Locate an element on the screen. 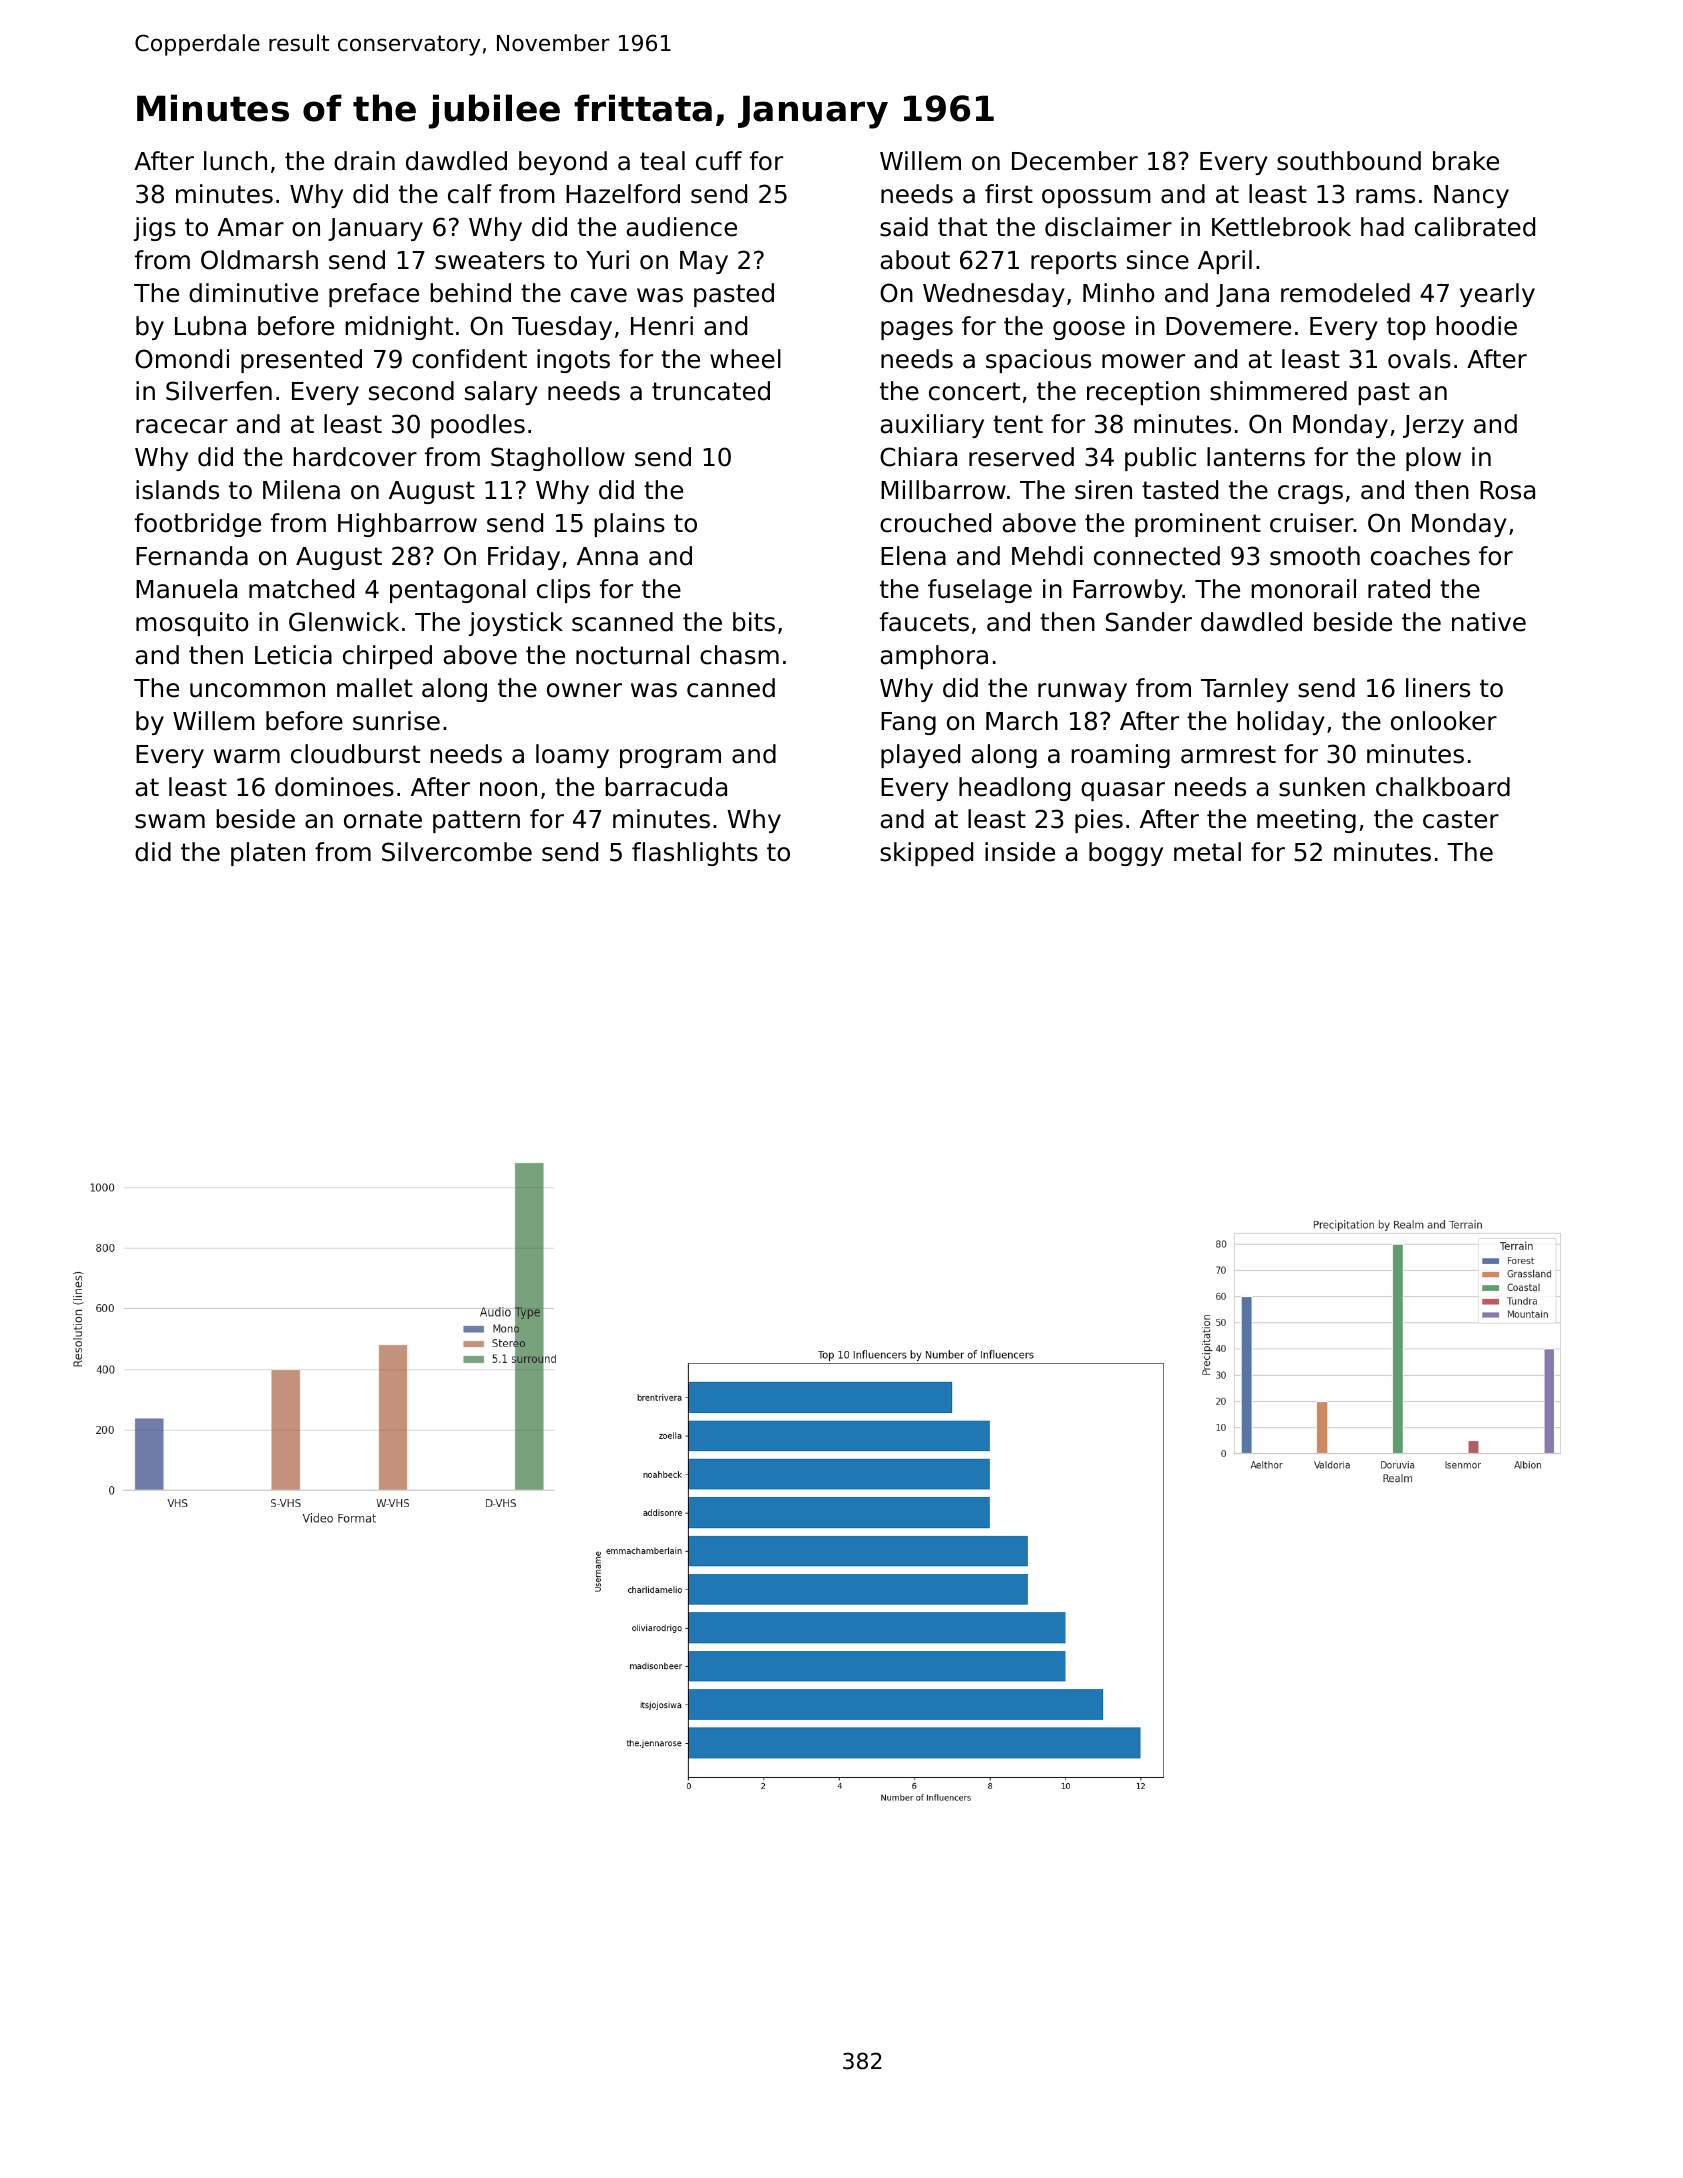 This screenshot has height=2178, width=1683. brake is located at coordinates (1466, 161).
